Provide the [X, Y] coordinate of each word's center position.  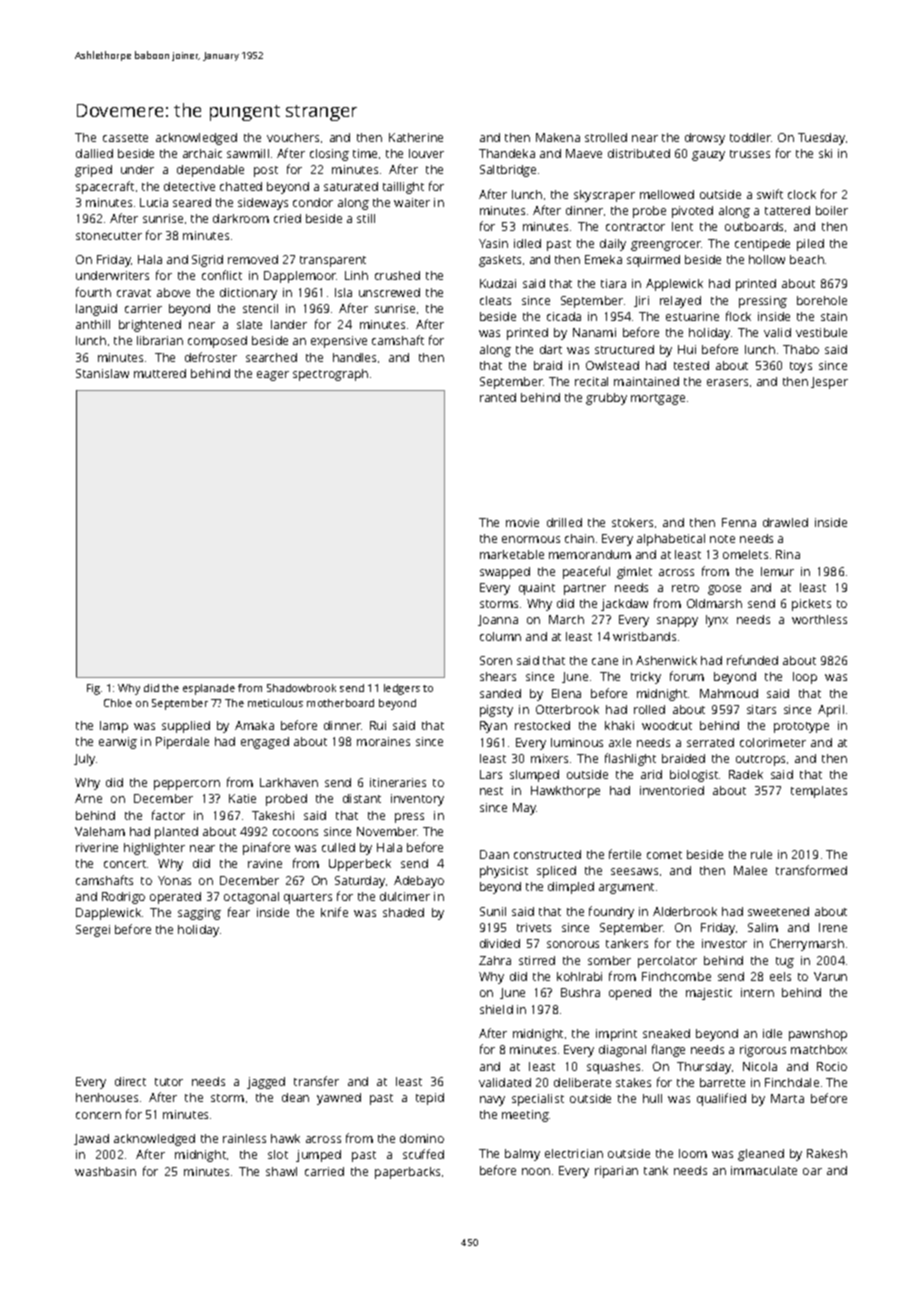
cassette [125, 138]
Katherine [416, 137]
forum [687, 676]
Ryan [493, 727]
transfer [316, 1081]
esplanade [209, 689]
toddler [750, 137]
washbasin [105, 1171]
